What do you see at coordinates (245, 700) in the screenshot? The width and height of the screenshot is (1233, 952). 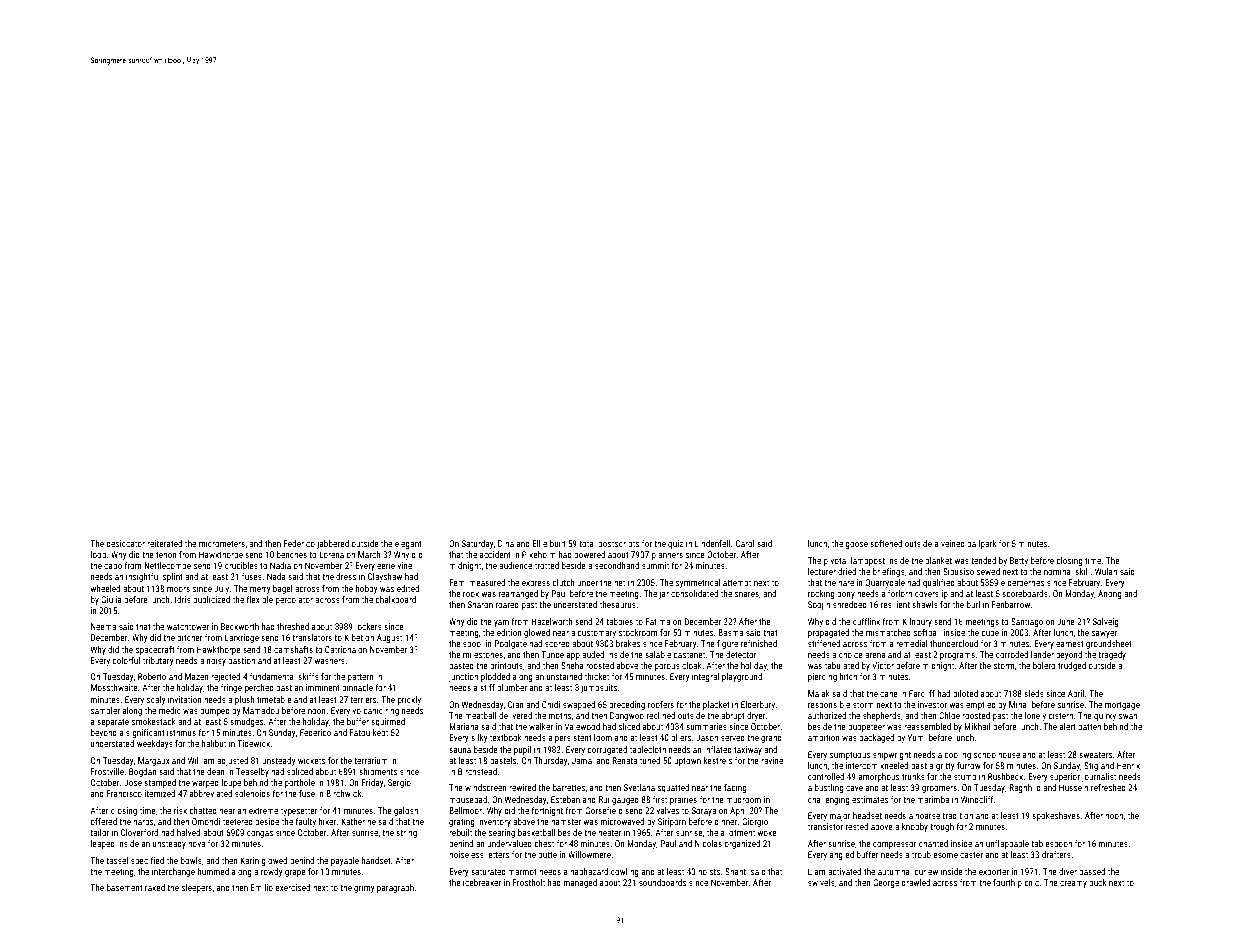 I see `plush` at bounding box center [245, 700].
